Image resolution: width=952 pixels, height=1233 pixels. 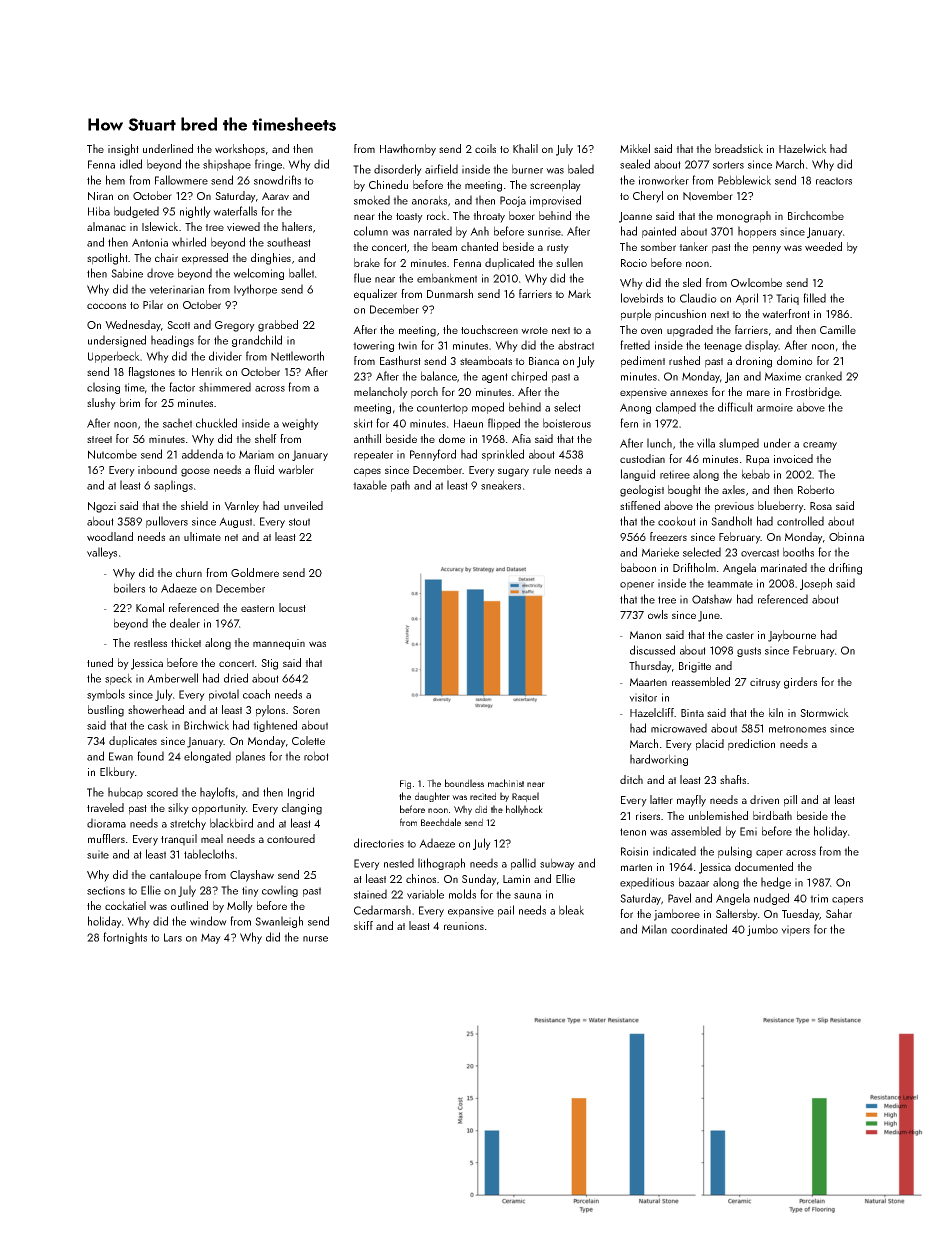 I want to click on snowdrifts, so click(x=277, y=180).
